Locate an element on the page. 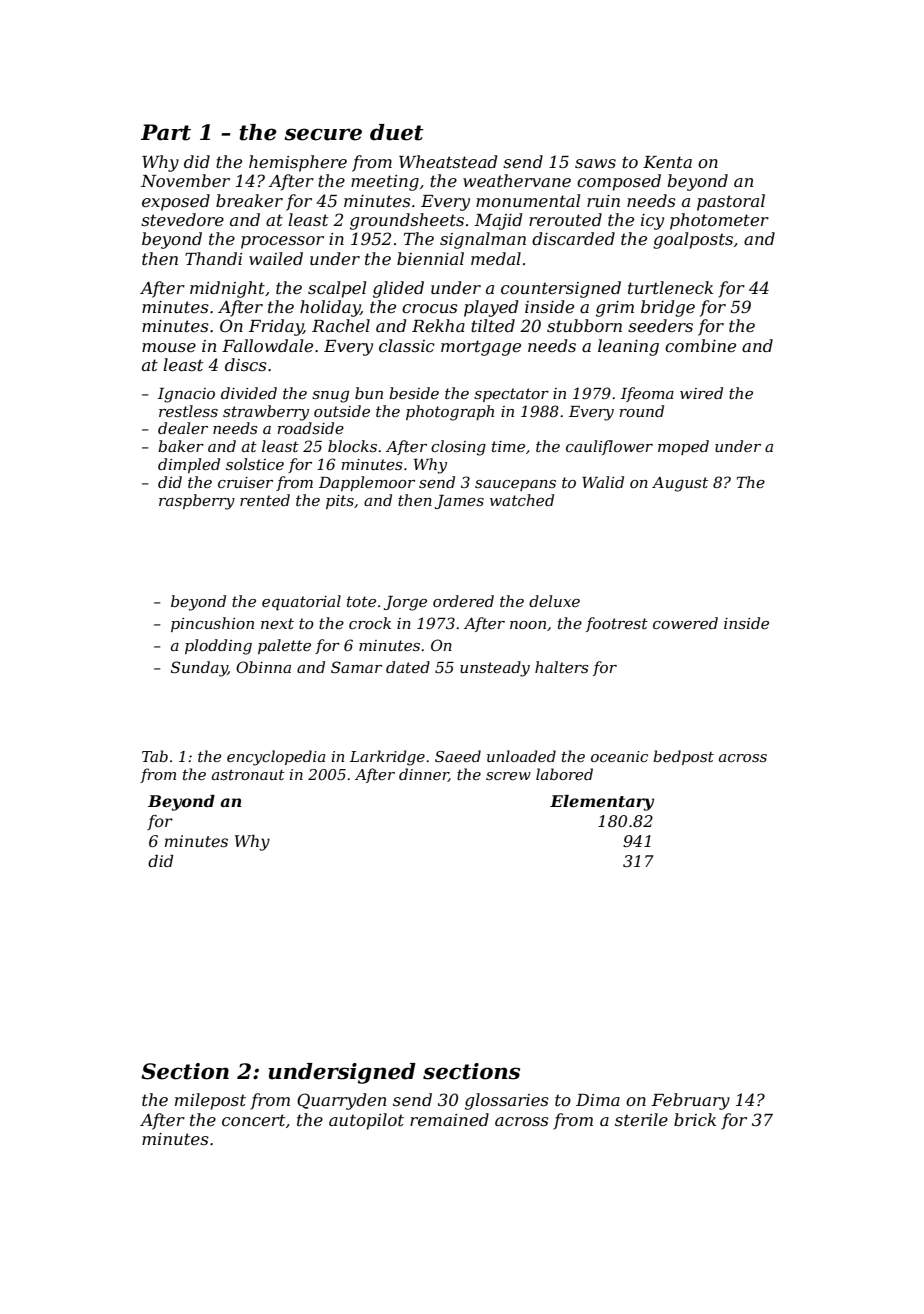 The image size is (924, 1314). saws is located at coordinates (595, 163).
